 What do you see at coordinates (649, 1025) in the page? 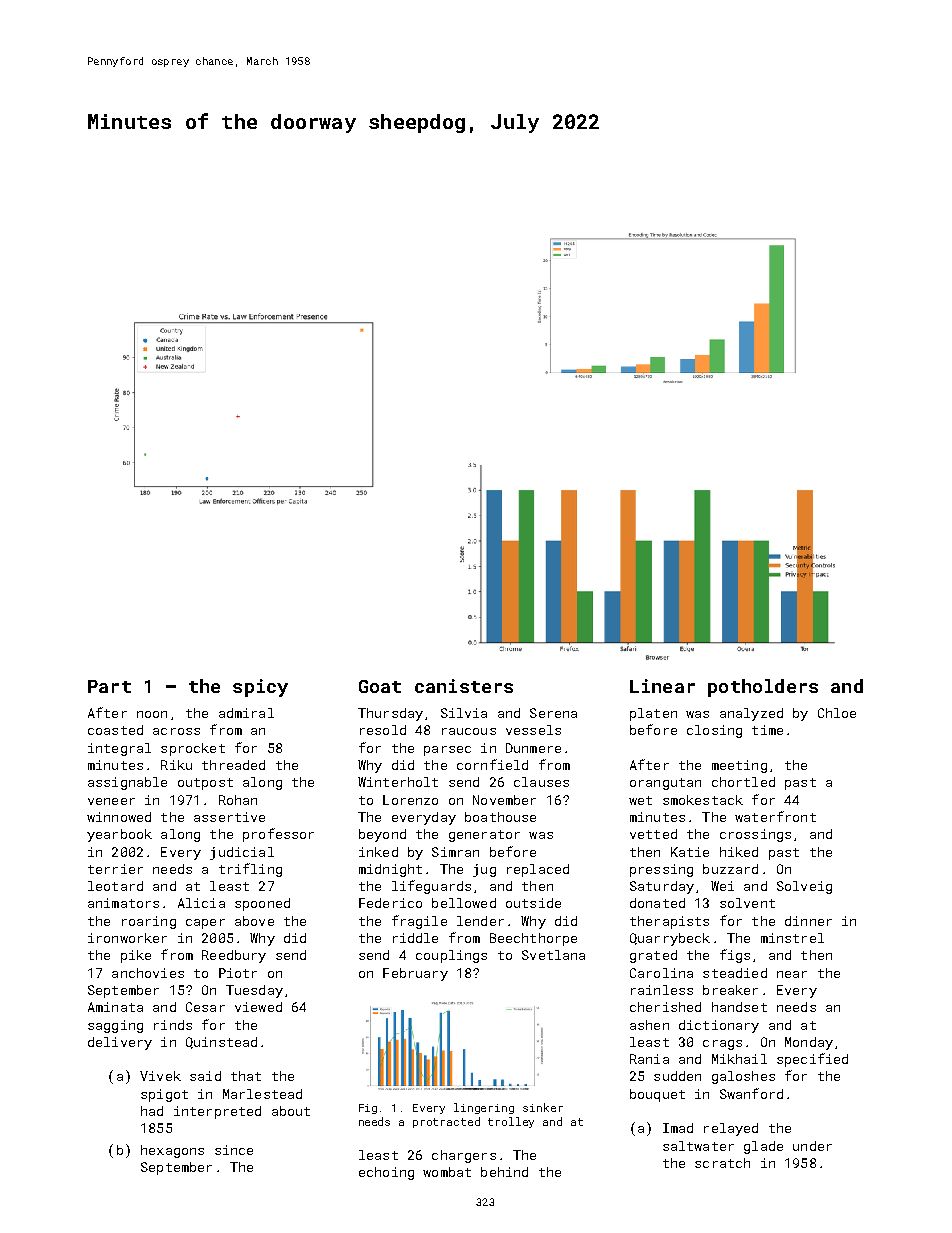
I see `ashen` at bounding box center [649, 1025].
